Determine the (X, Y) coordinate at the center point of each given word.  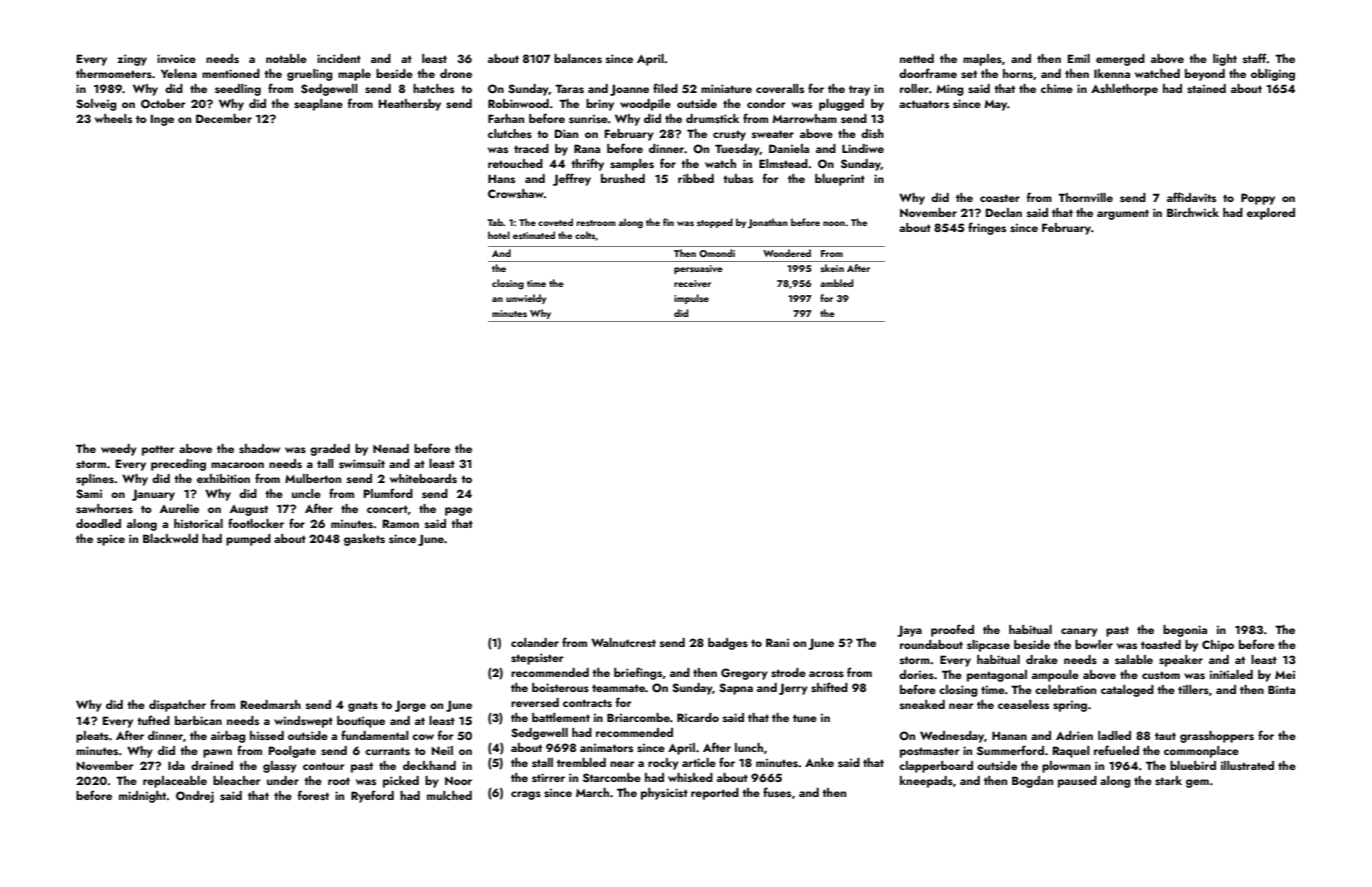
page (458, 511)
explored (1271, 214)
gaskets (364, 540)
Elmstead (783, 163)
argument (1123, 214)
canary (1079, 632)
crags (526, 795)
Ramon (401, 523)
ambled (836, 283)
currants (387, 751)
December (224, 118)
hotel (499, 235)
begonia (1185, 631)
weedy (119, 450)
